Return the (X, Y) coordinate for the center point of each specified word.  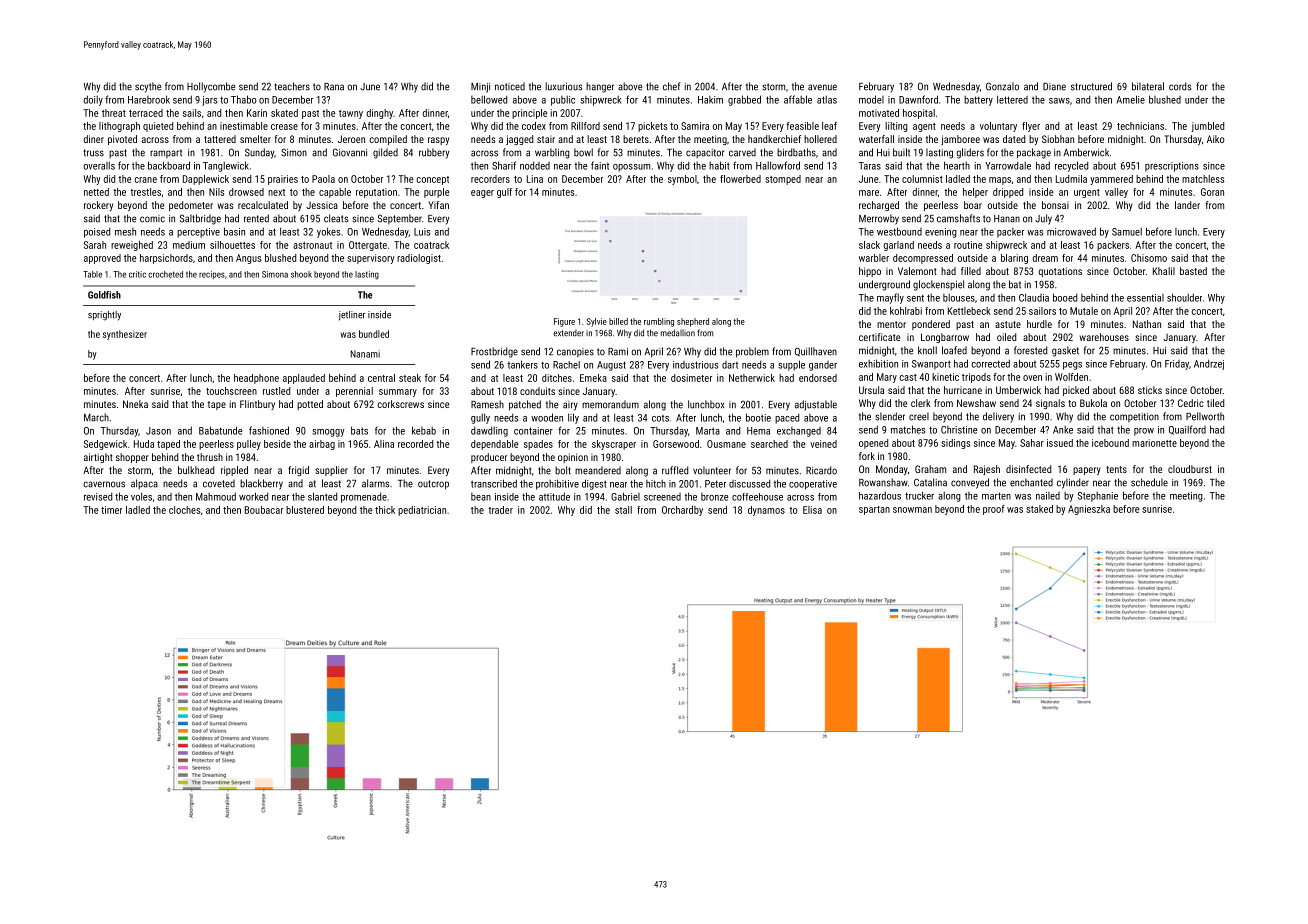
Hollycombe (211, 87)
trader (500, 510)
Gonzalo (1002, 86)
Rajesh (987, 470)
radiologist (419, 259)
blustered (305, 510)
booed (1065, 297)
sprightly (104, 316)
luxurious (563, 86)
